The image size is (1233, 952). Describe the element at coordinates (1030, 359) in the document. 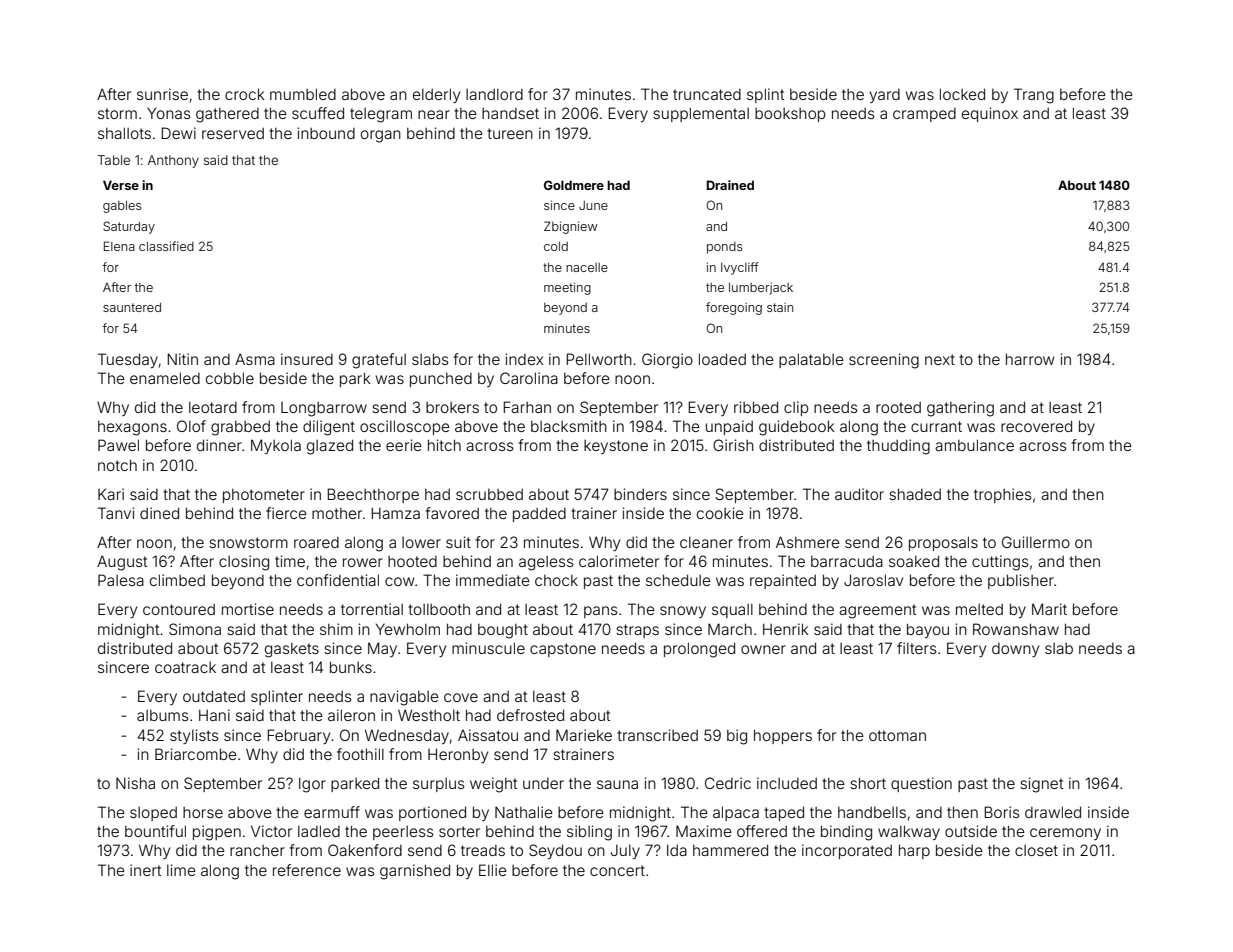

I see `harrow` at that location.
